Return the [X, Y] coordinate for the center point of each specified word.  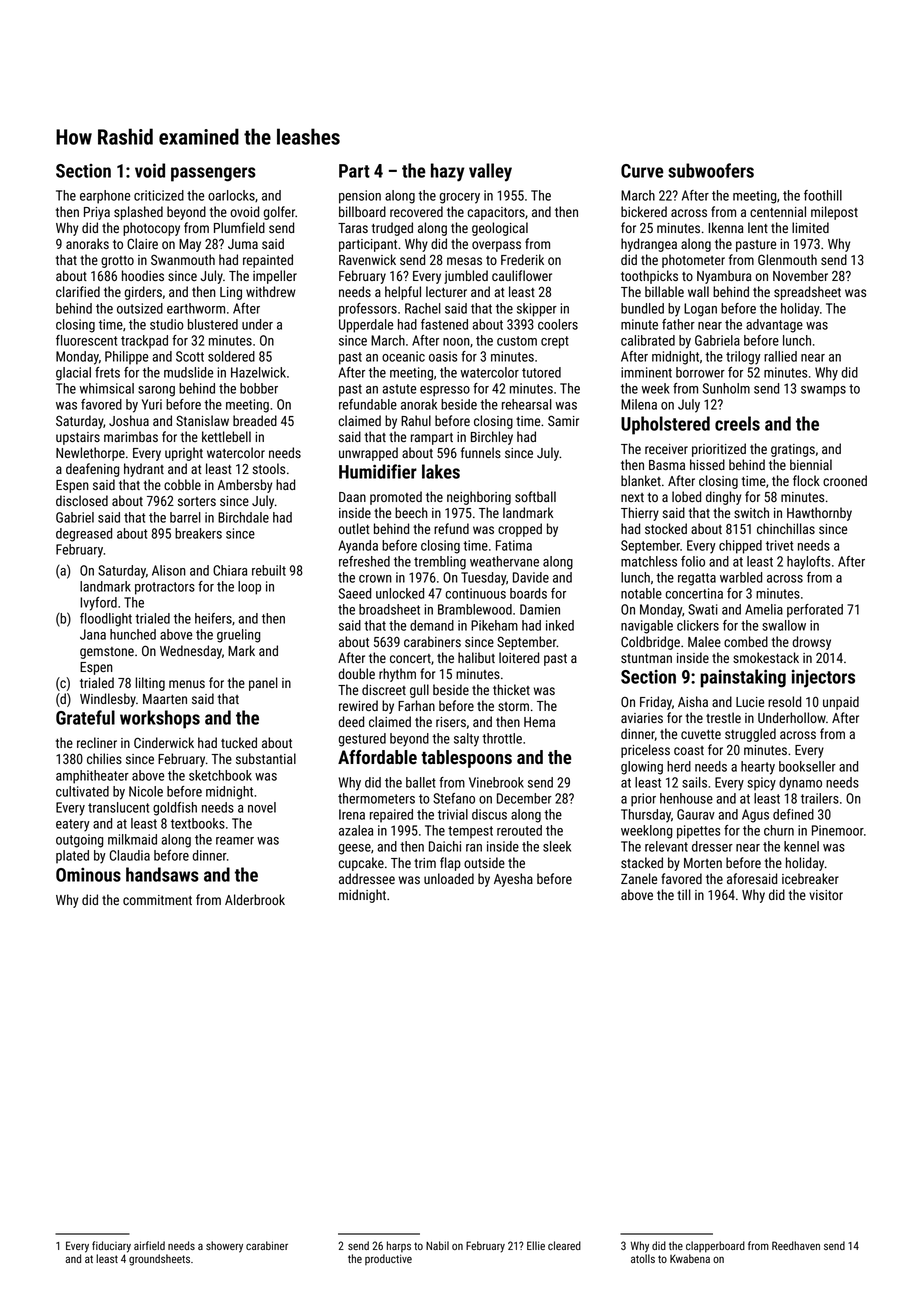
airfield [149, 1245]
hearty [758, 768]
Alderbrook [255, 899]
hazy [448, 172]
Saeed [355, 593]
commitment [157, 900]
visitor [826, 895]
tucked [239, 742]
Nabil [437, 1245]
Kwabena [690, 1258]
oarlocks [231, 195]
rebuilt [269, 570]
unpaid [841, 703]
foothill [823, 195]
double [356, 673]
